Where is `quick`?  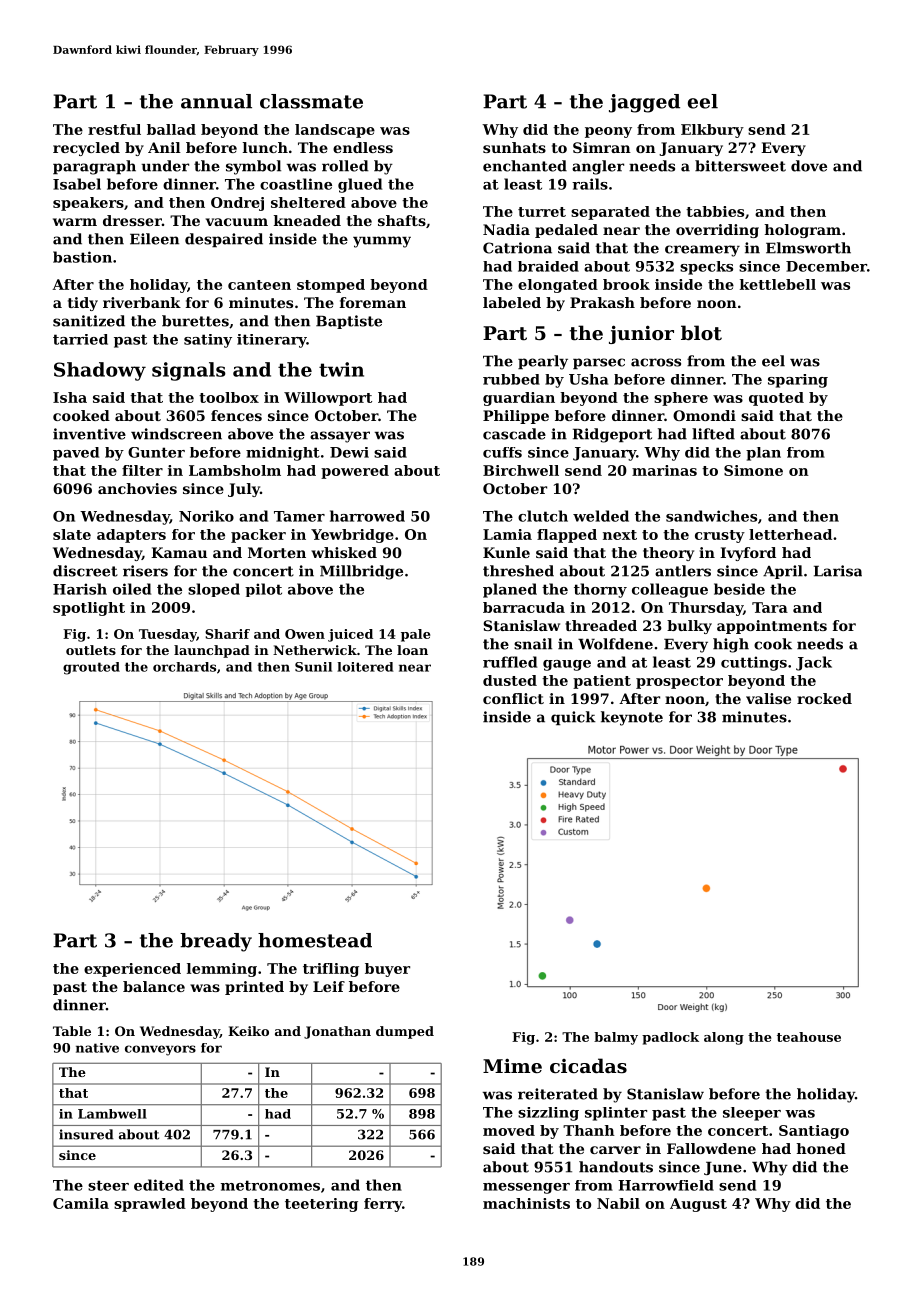 quick is located at coordinates (573, 718).
